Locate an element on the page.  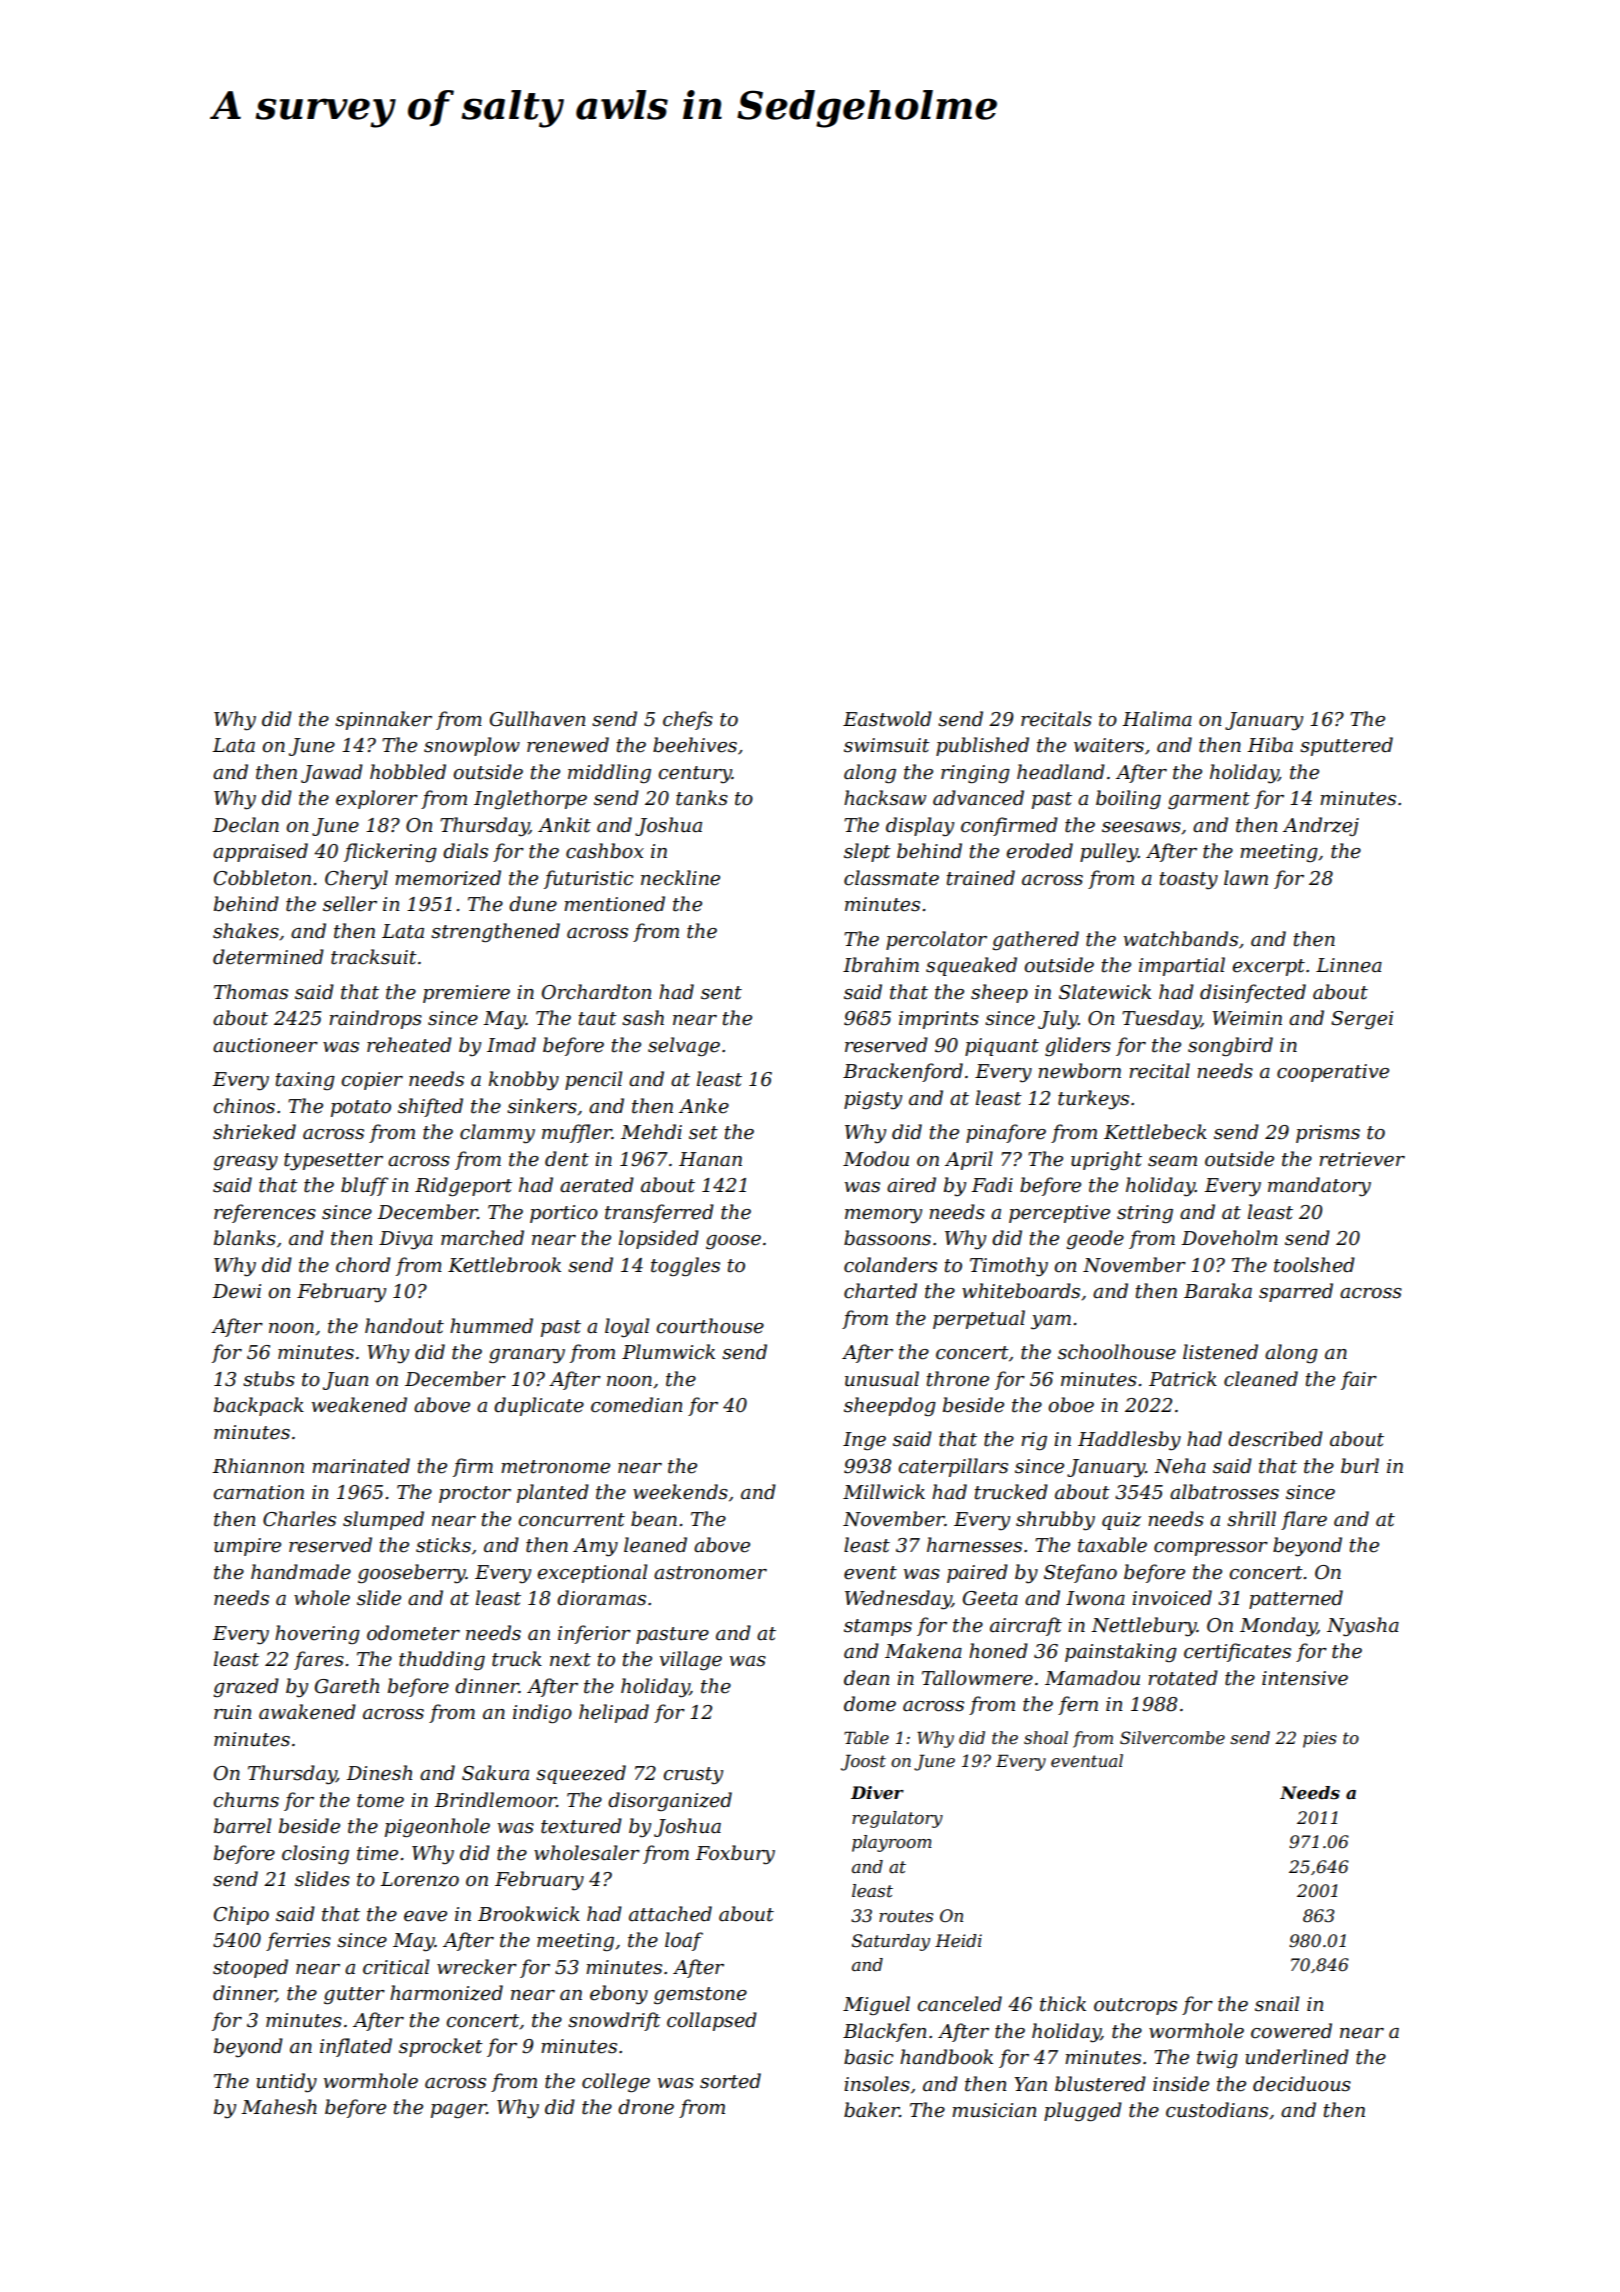
closing is located at coordinates (315, 1854).
